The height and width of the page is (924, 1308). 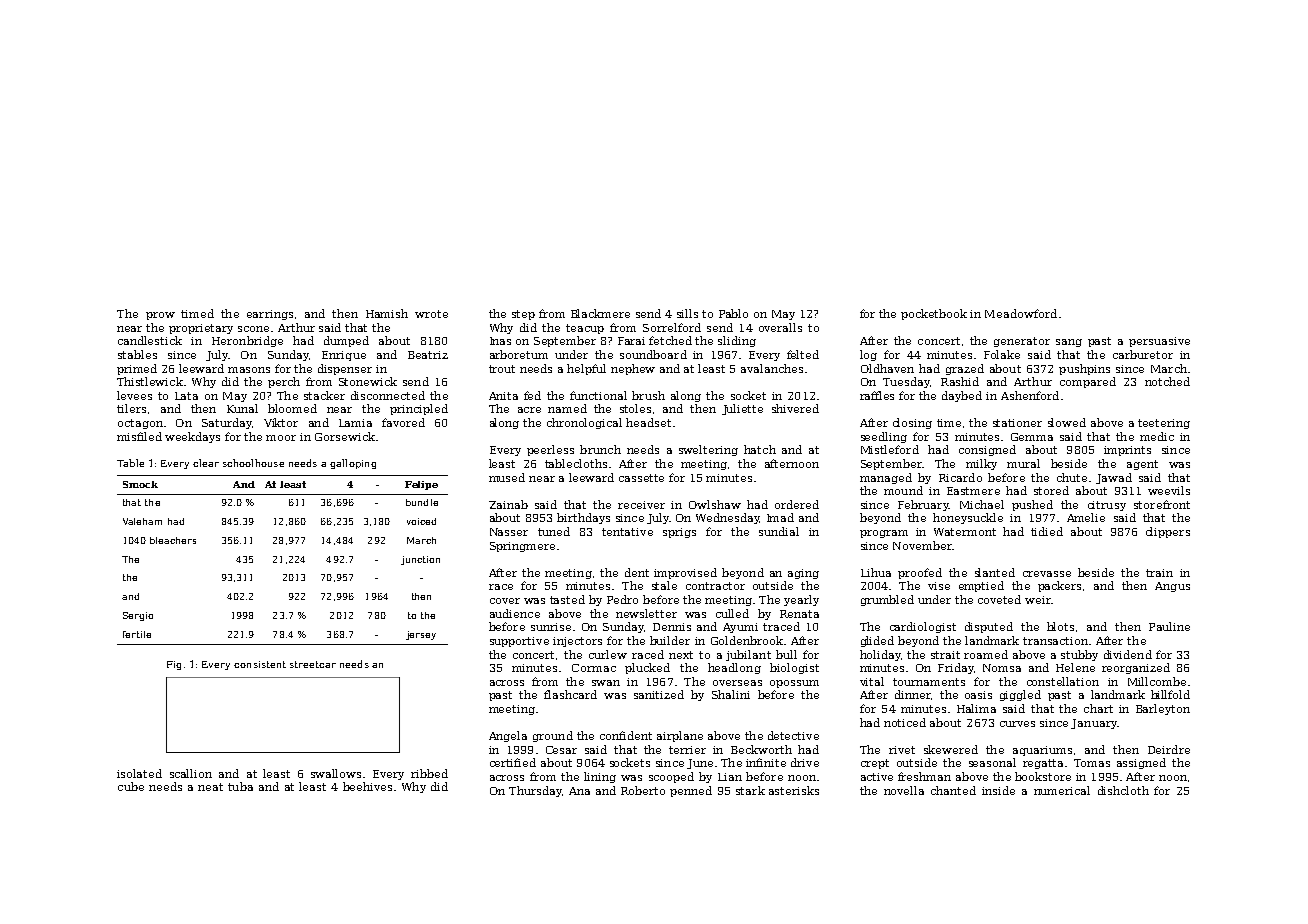 I want to click on novella, so click(x=904, y=790).
